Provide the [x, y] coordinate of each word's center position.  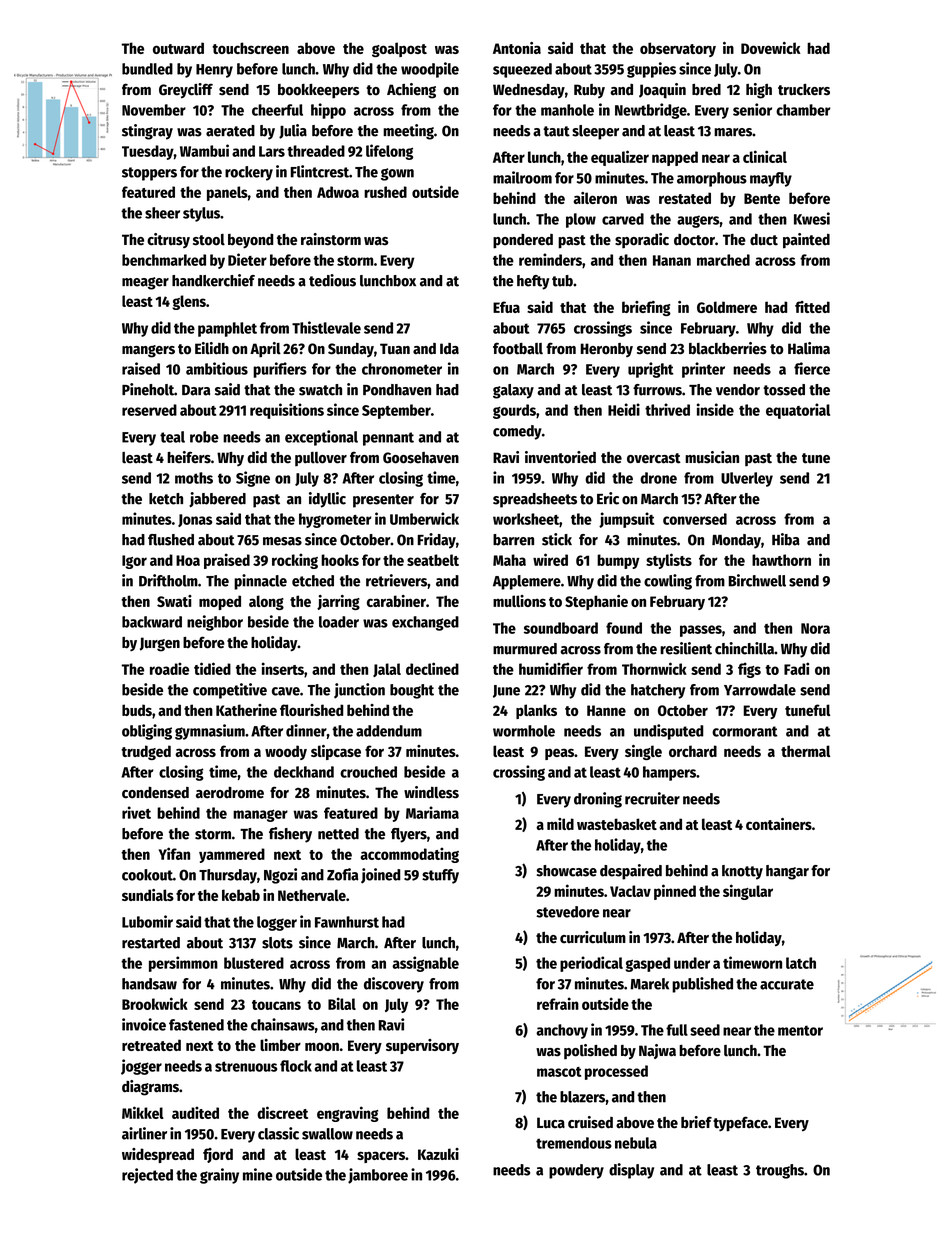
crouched [368, 772]
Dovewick [770, 48]
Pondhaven [397, 390]
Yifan [174, 853]
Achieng [411, 91]
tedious [332, 280]
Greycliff [186, 91]
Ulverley [747, 479]
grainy [219, 1176]
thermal [805, 751]
